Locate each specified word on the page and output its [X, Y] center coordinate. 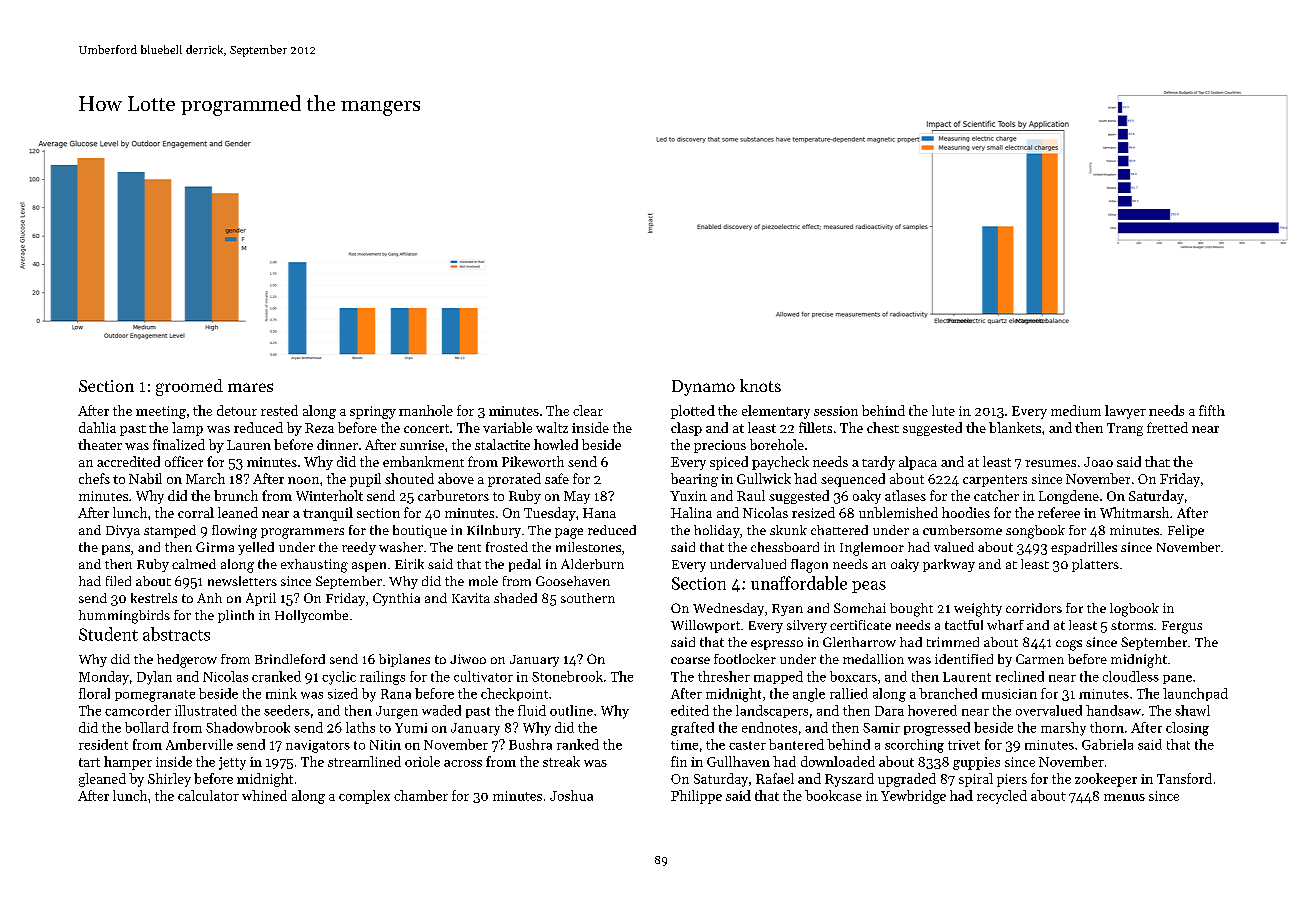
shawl [1192, 710]
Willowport [705, 626]
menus [1124, 797]
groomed [189, 387]
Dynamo [703, 388]
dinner [337, 444]
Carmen [1040, 659]
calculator [208, 795]
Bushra [530, 744]
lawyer [1125, 412]
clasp [686, 429]
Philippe [696, 797]
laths [360, 727]
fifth [1212, 410]
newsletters [242, 581]
